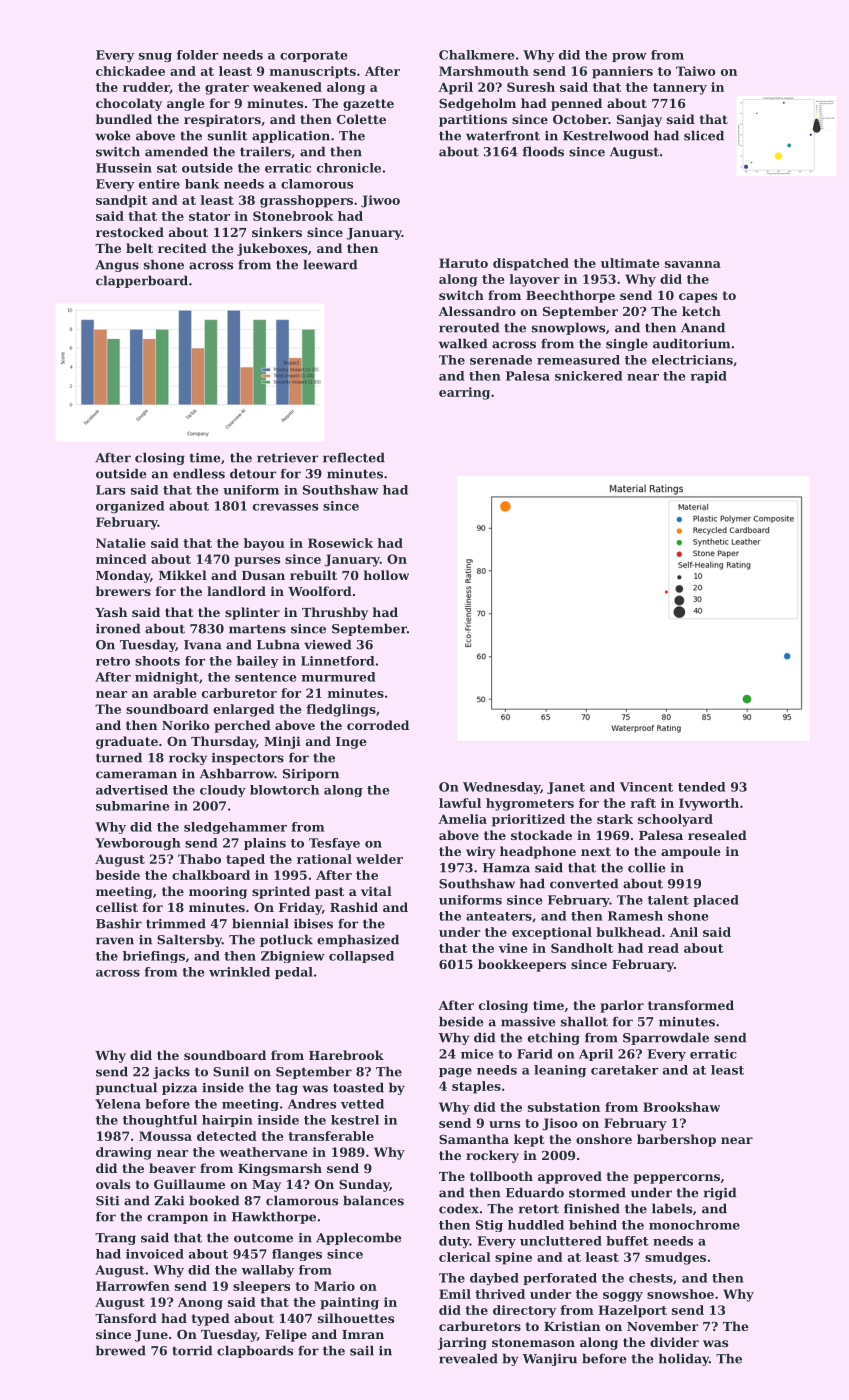 Image resolution: width=849 pixels, height=1400 pixels. Describe the element at coordinates (701, 787) in the page. I see `tended` at that location.
